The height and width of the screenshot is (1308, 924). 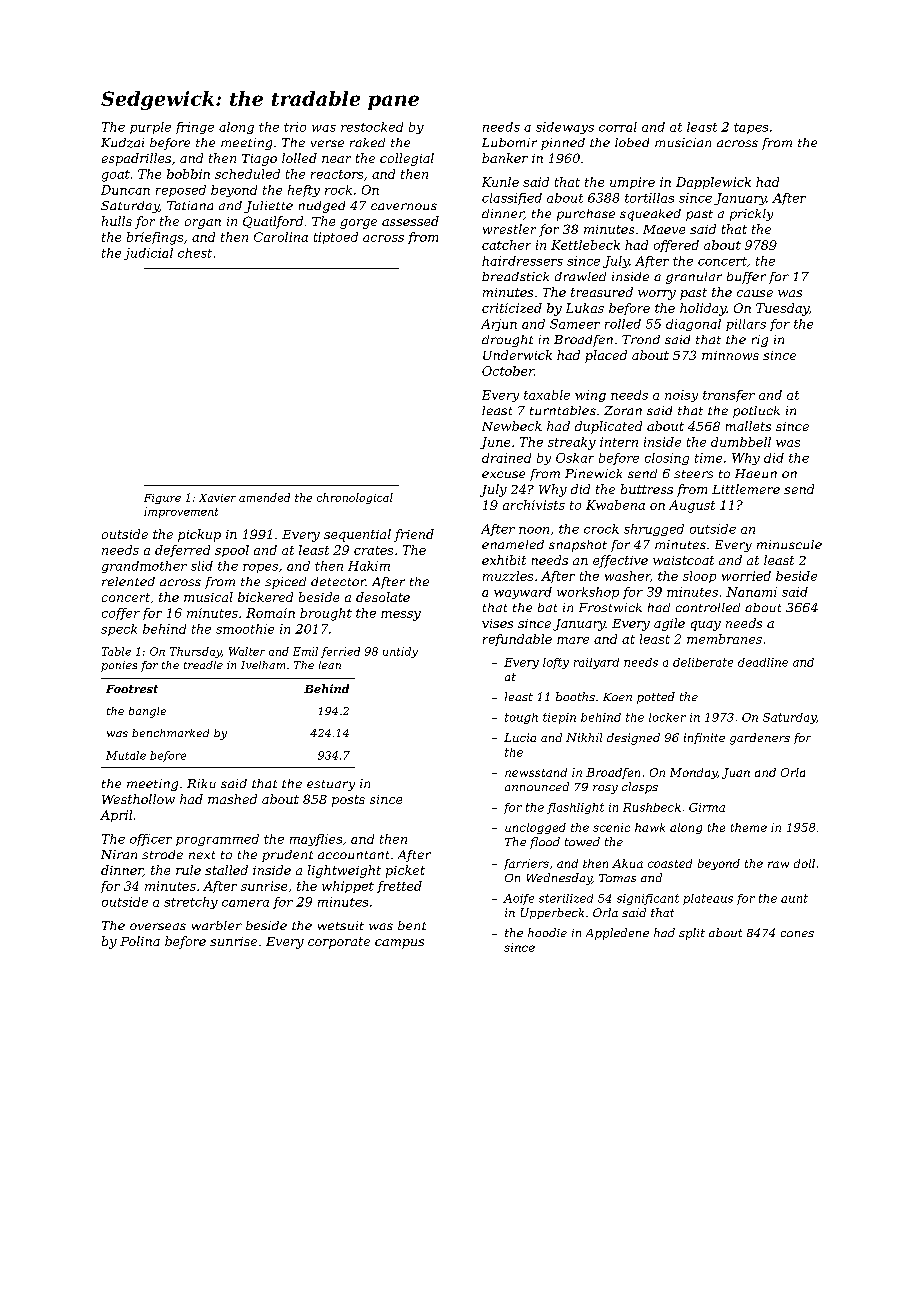 I want to click on October, so click(x=508, y=371).
